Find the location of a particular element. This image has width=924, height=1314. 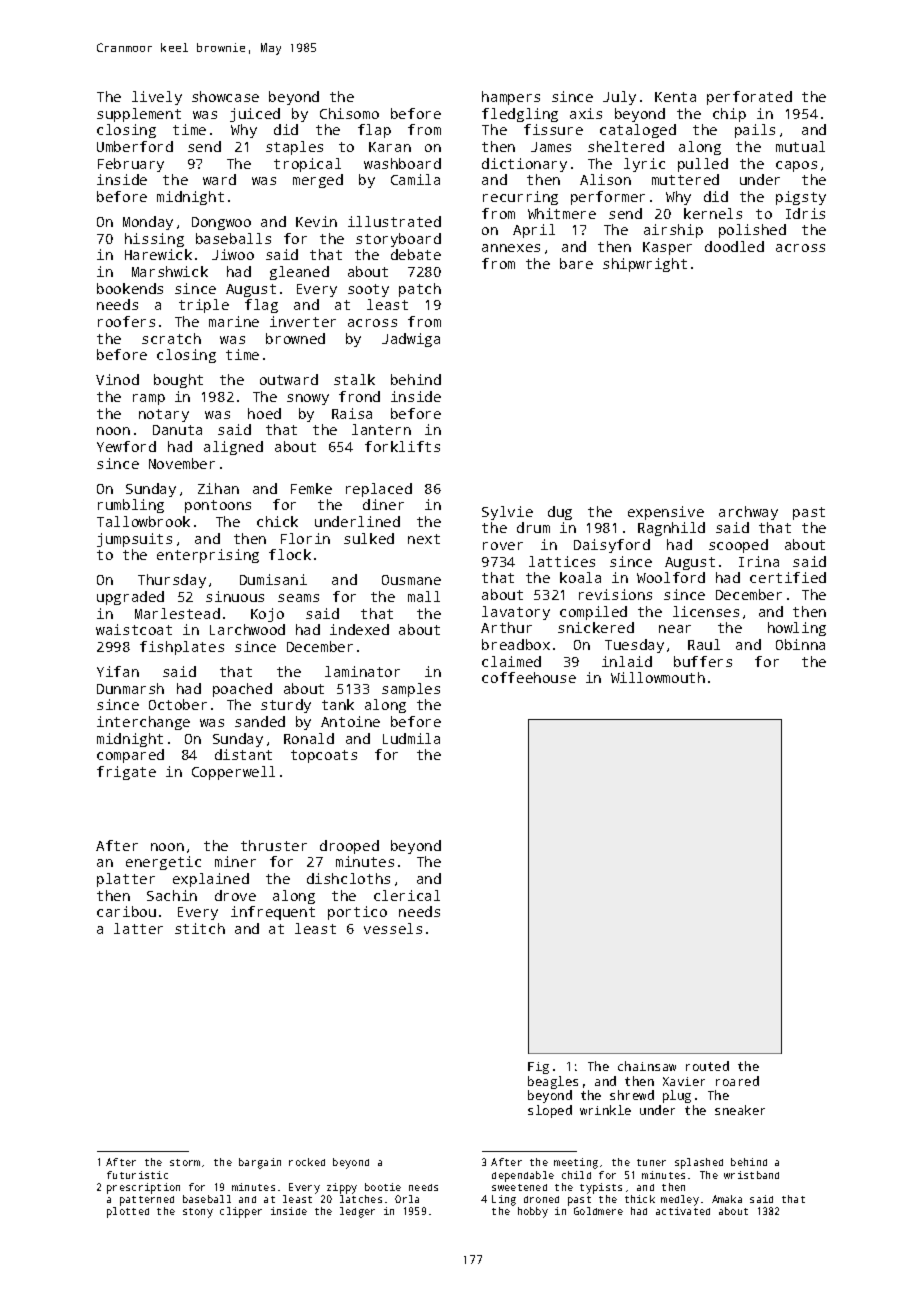

Camila is located at coordinates (415, 179).
